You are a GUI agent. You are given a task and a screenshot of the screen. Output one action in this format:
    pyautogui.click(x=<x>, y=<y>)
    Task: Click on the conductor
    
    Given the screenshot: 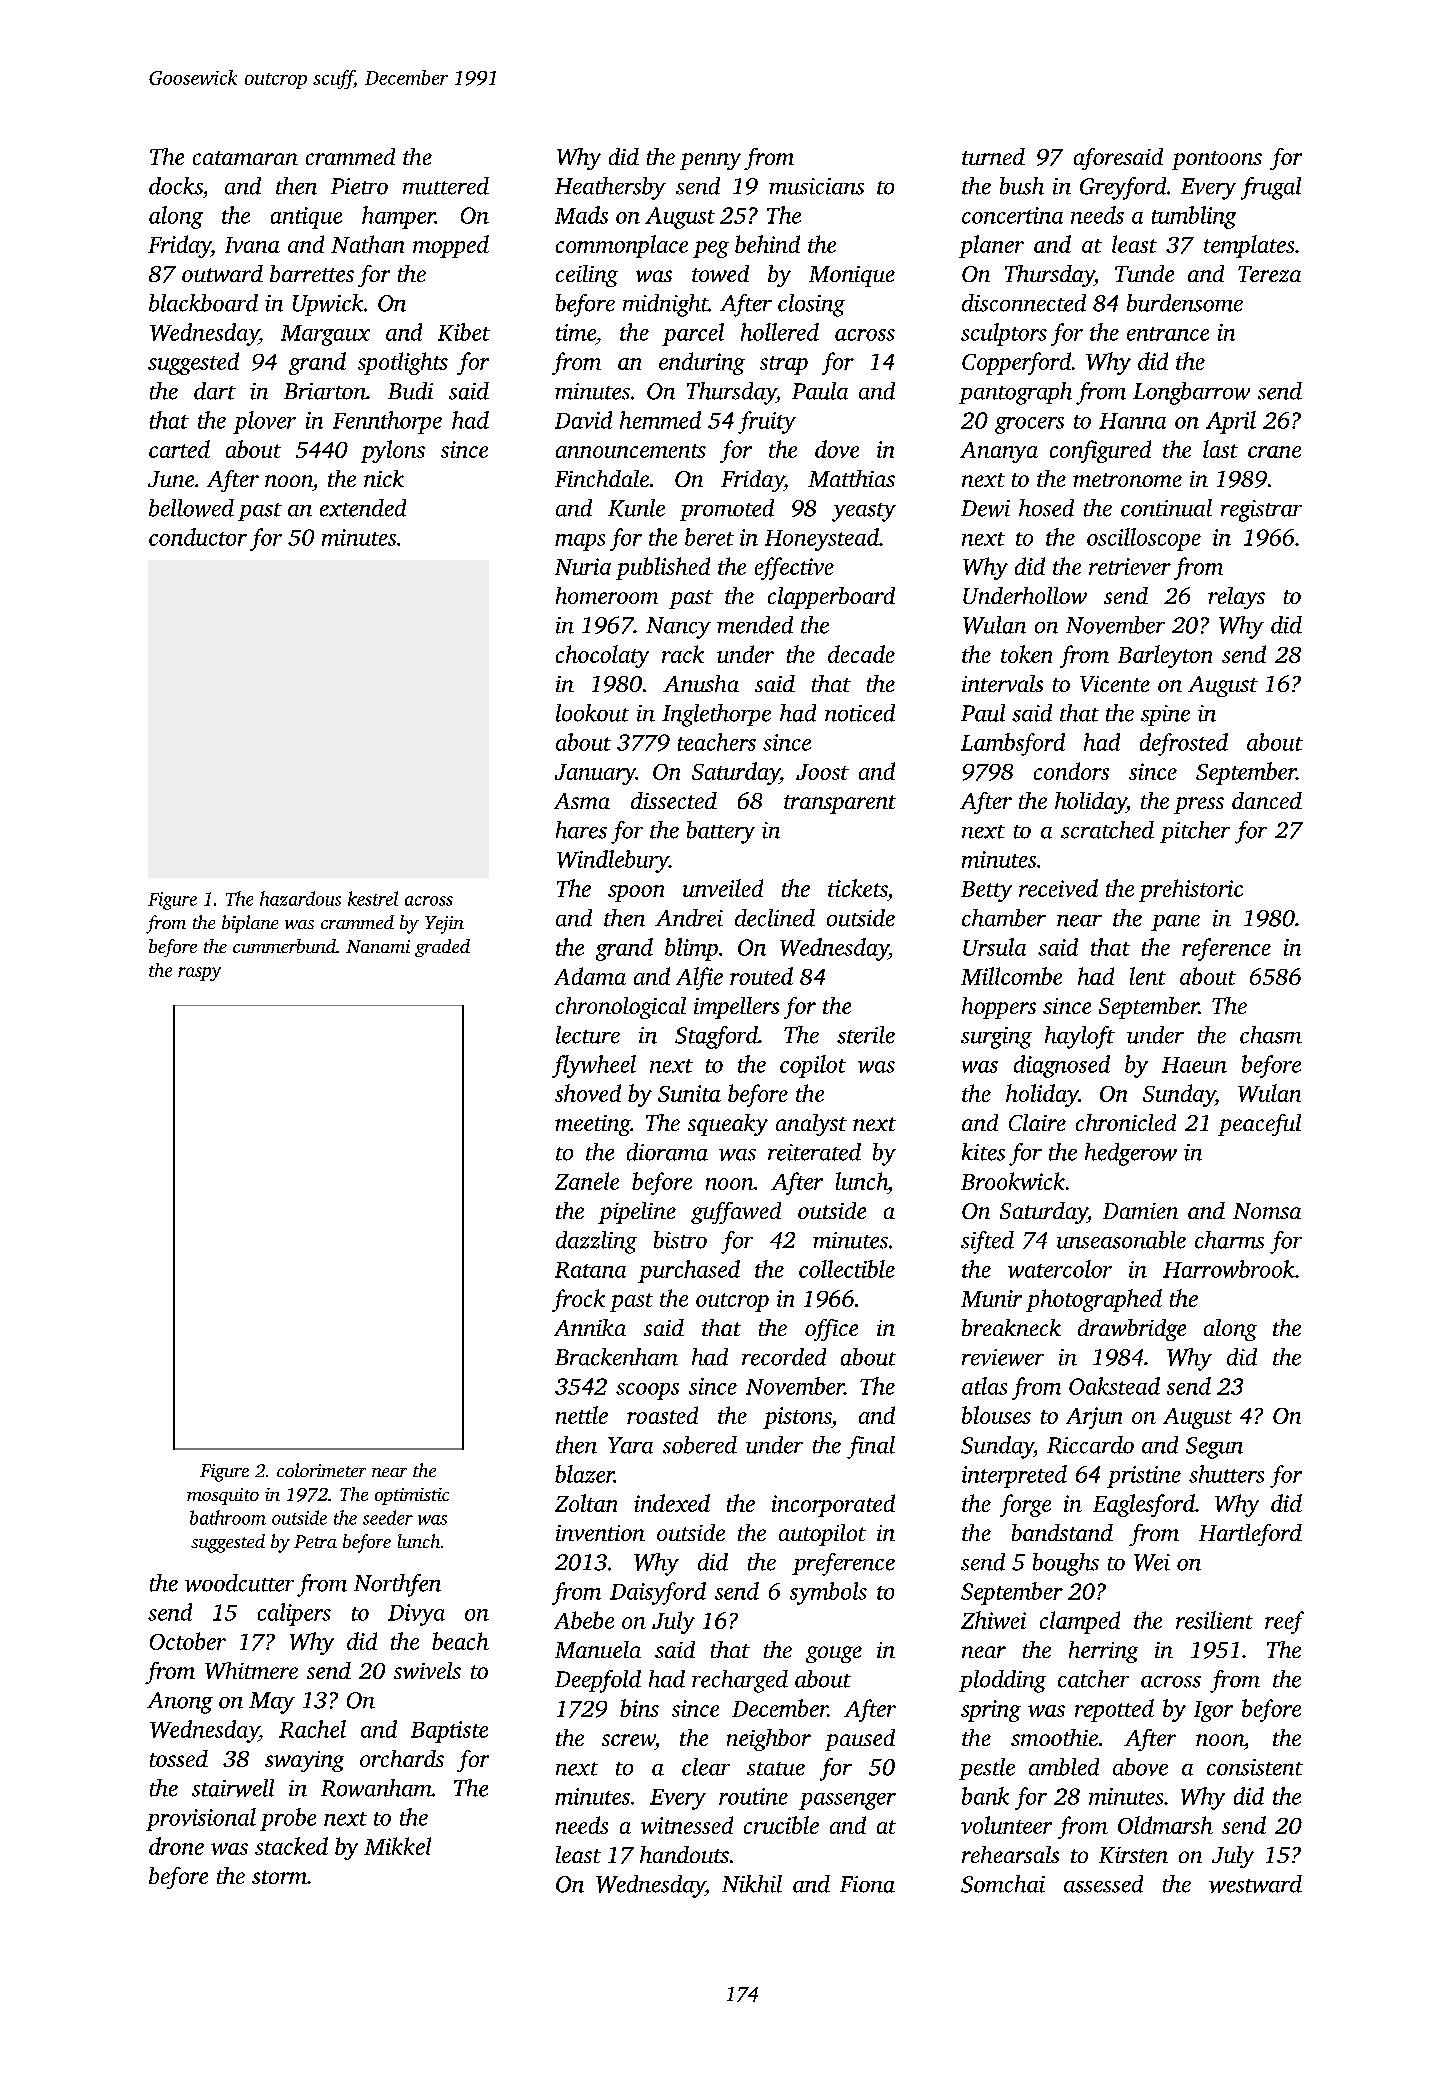 What is the action you would take?
    pyautogui.click(x=198, y=537)
